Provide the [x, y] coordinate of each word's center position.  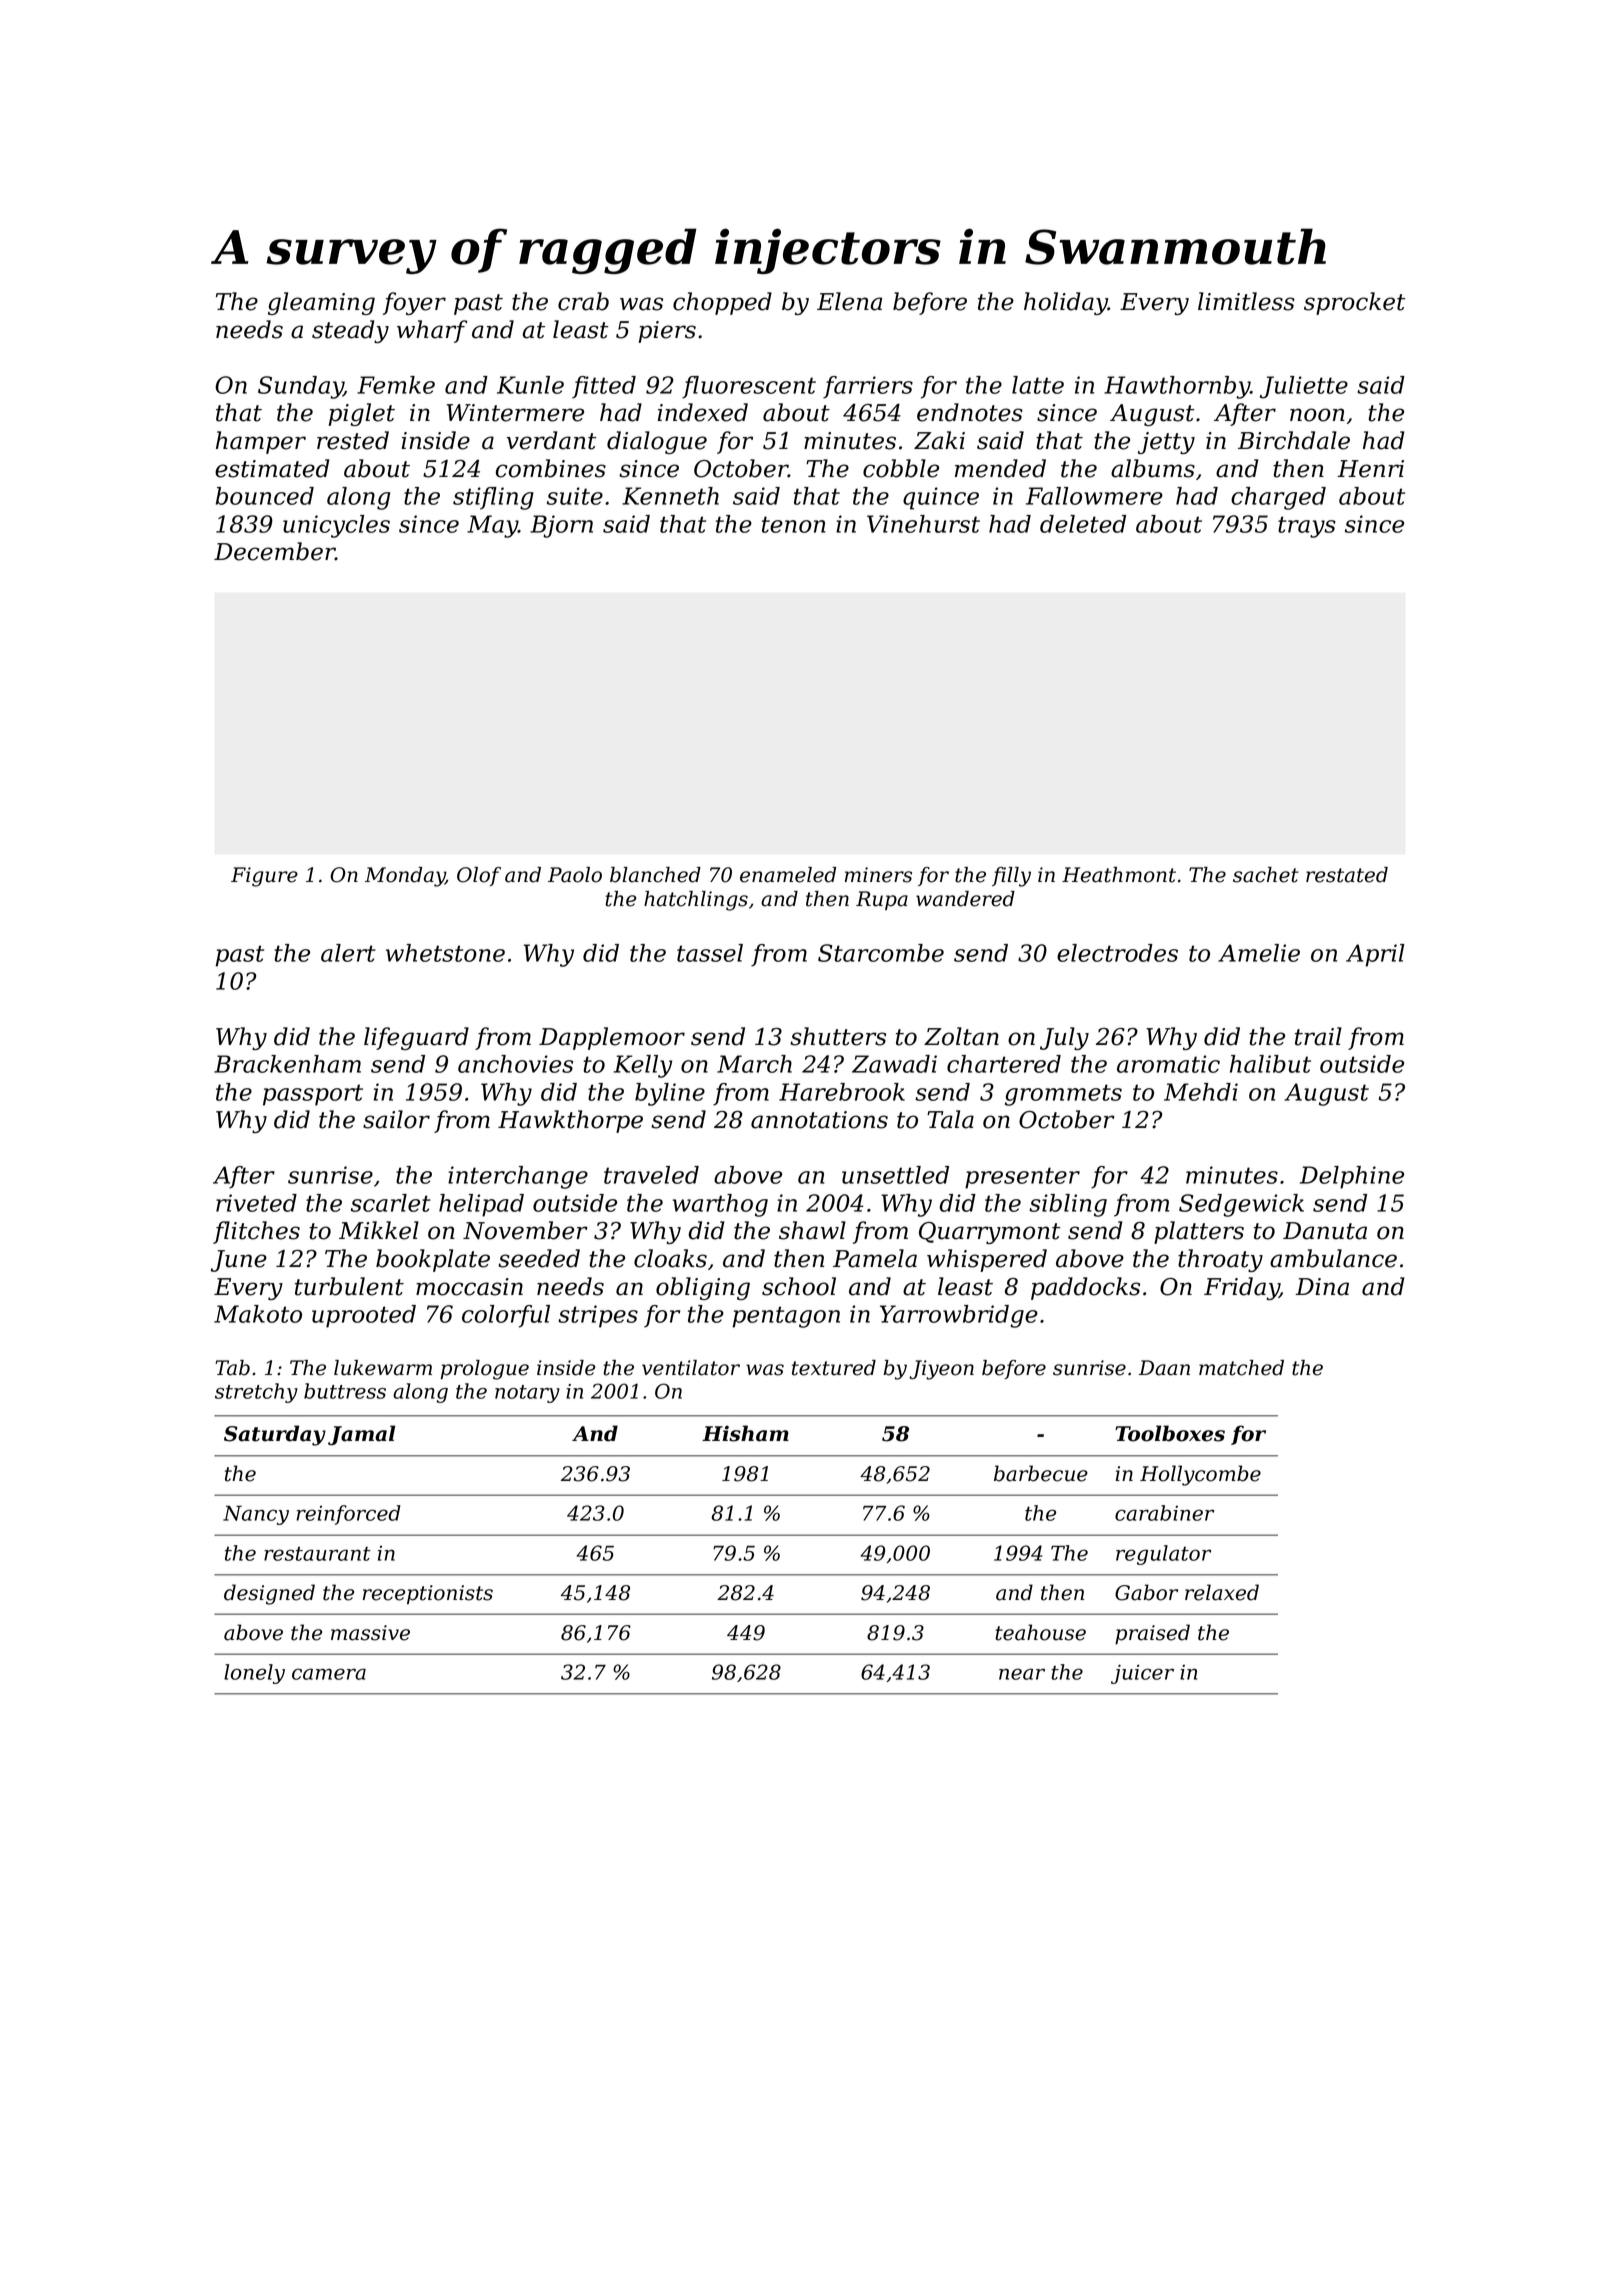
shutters [838, 1036]
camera [329, 1674]
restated [1347, 875]
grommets [1063, 1095]
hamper [261, 442]
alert [348, 953]
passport [313, 1095]
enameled [788, 875]
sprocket [1355, 303]
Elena [849, 301]
